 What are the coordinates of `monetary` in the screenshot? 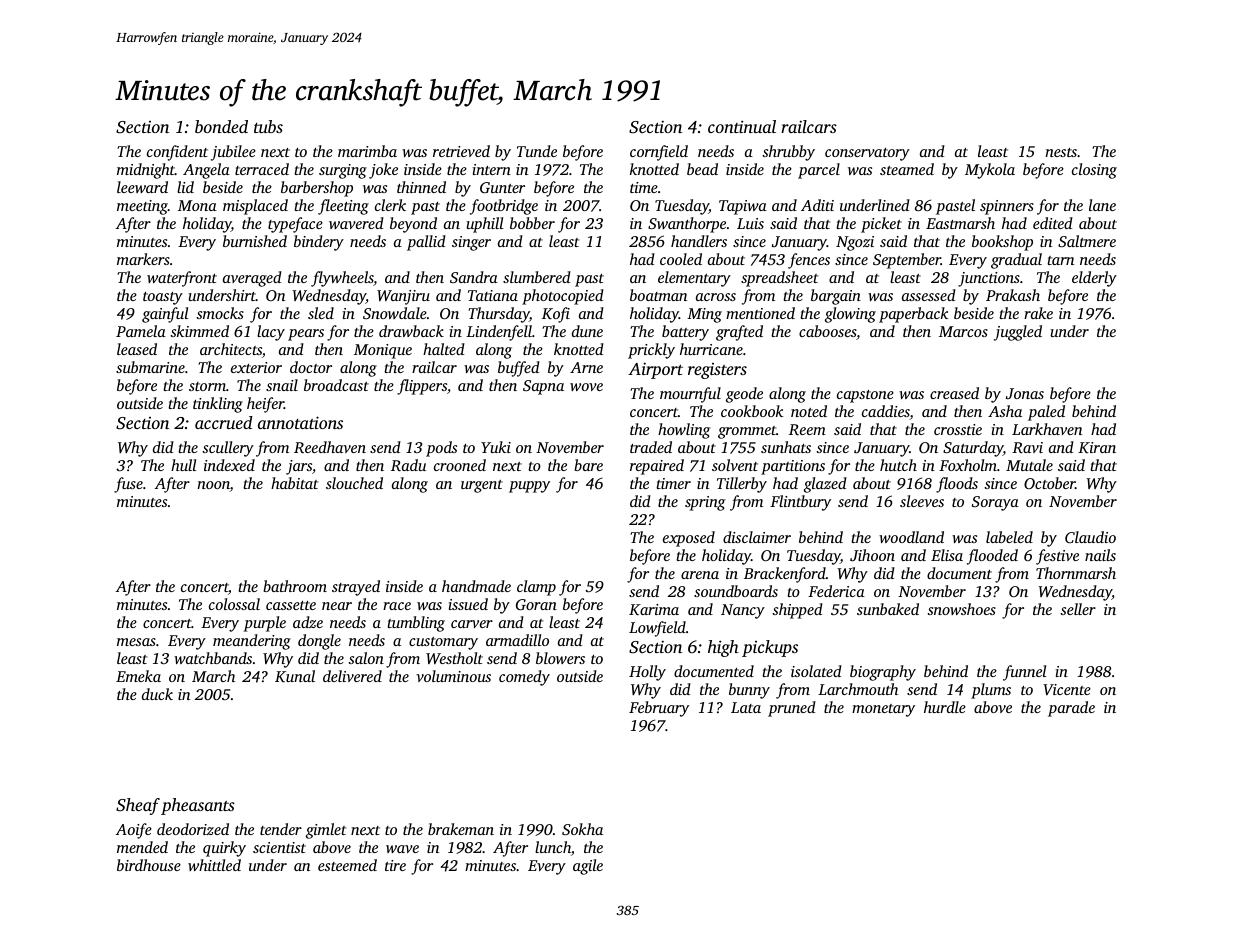 It's located at (883, 710).
